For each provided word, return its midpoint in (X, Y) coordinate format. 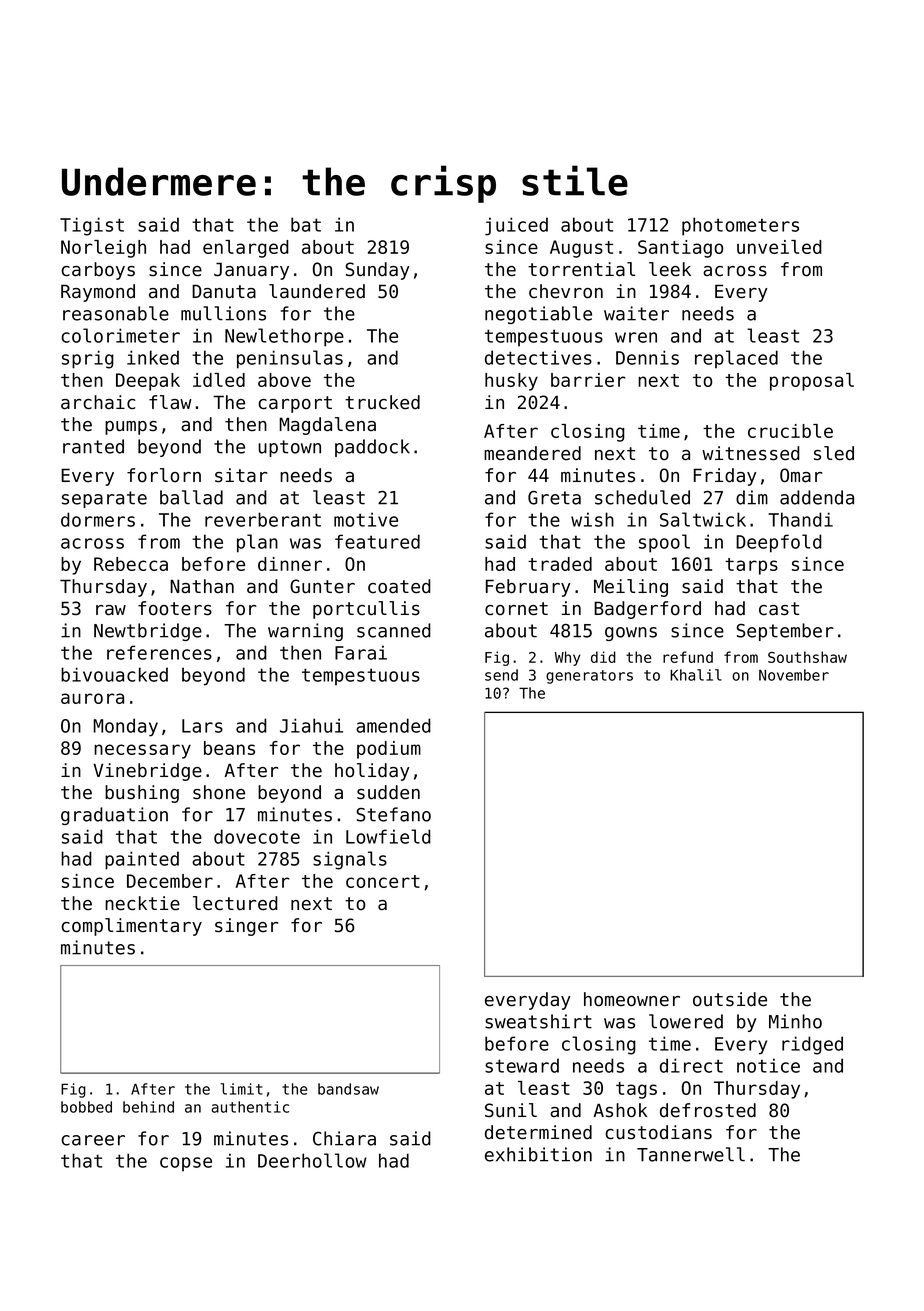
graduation (114, 816)
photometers (740, 226)
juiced (516, 226)
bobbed (86, 1107)
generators (589, 677)
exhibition (538, 1154)
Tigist (92, 226)
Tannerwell (691, 1154)
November (794, 675)
